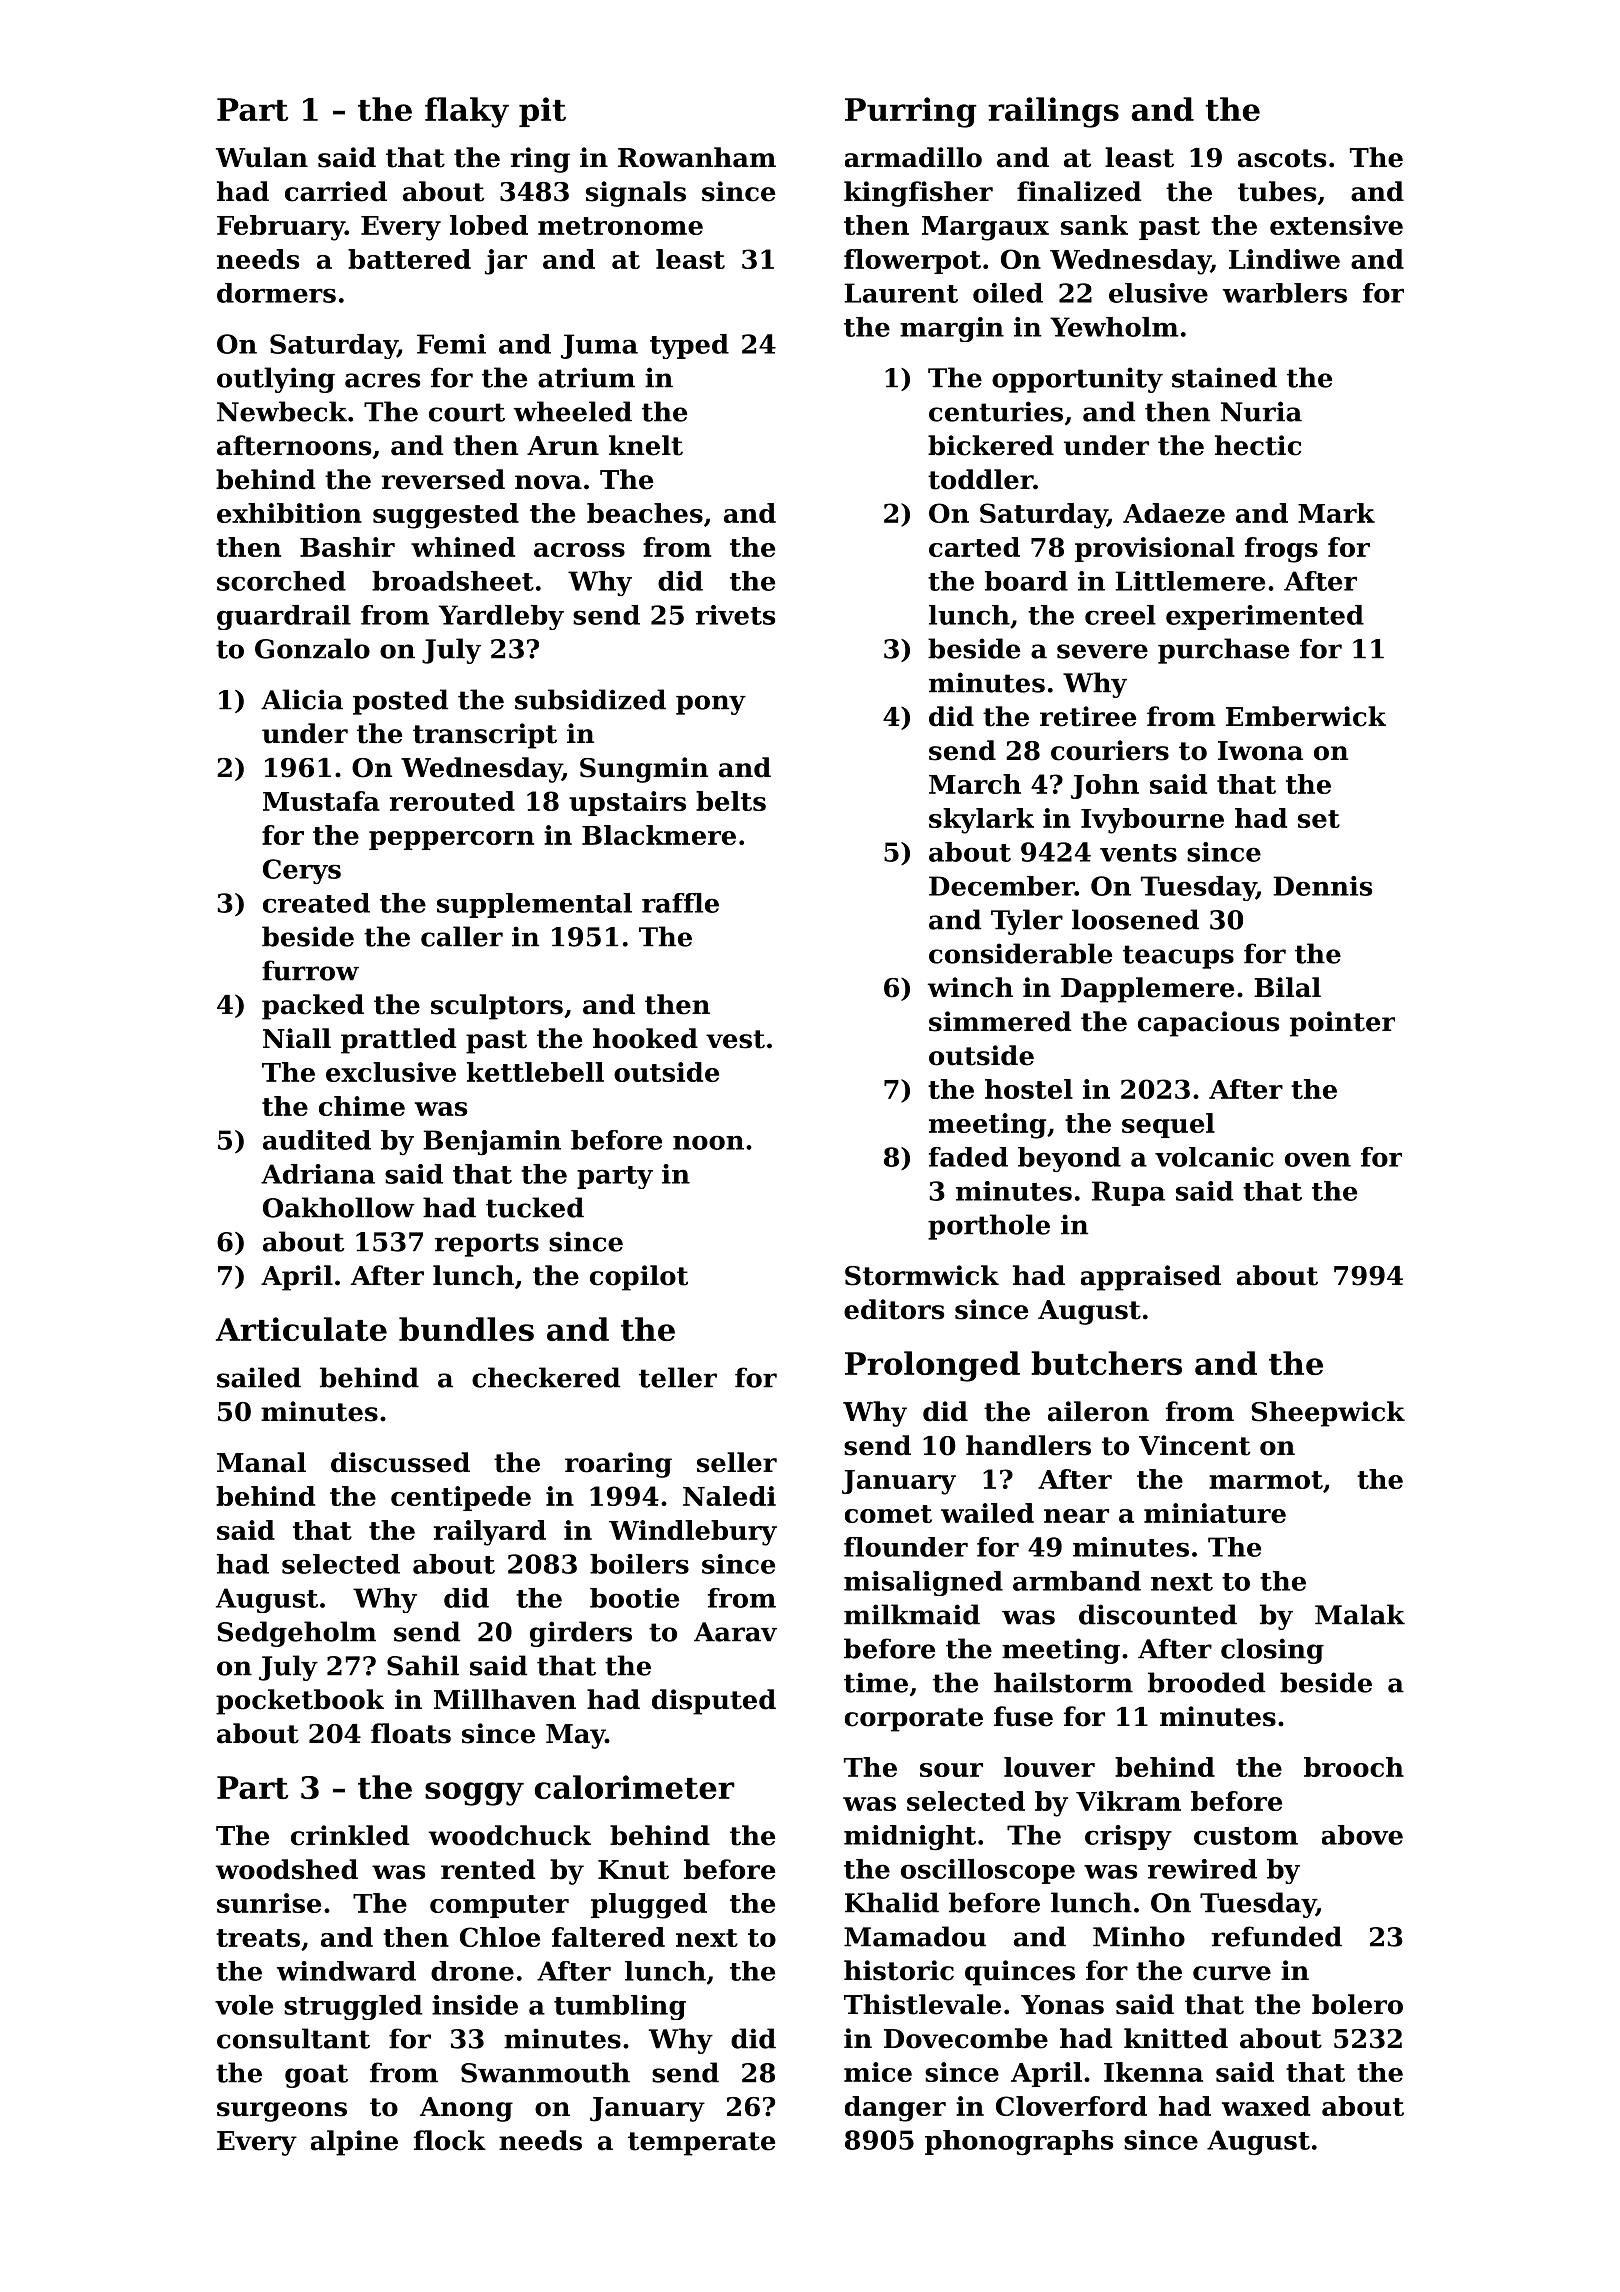 Image resolution: width=1620 pixels, height=2292 pixels. Describe the element at coordinates (985, 228) in the screenshot. I see `Margaux` at that location.
